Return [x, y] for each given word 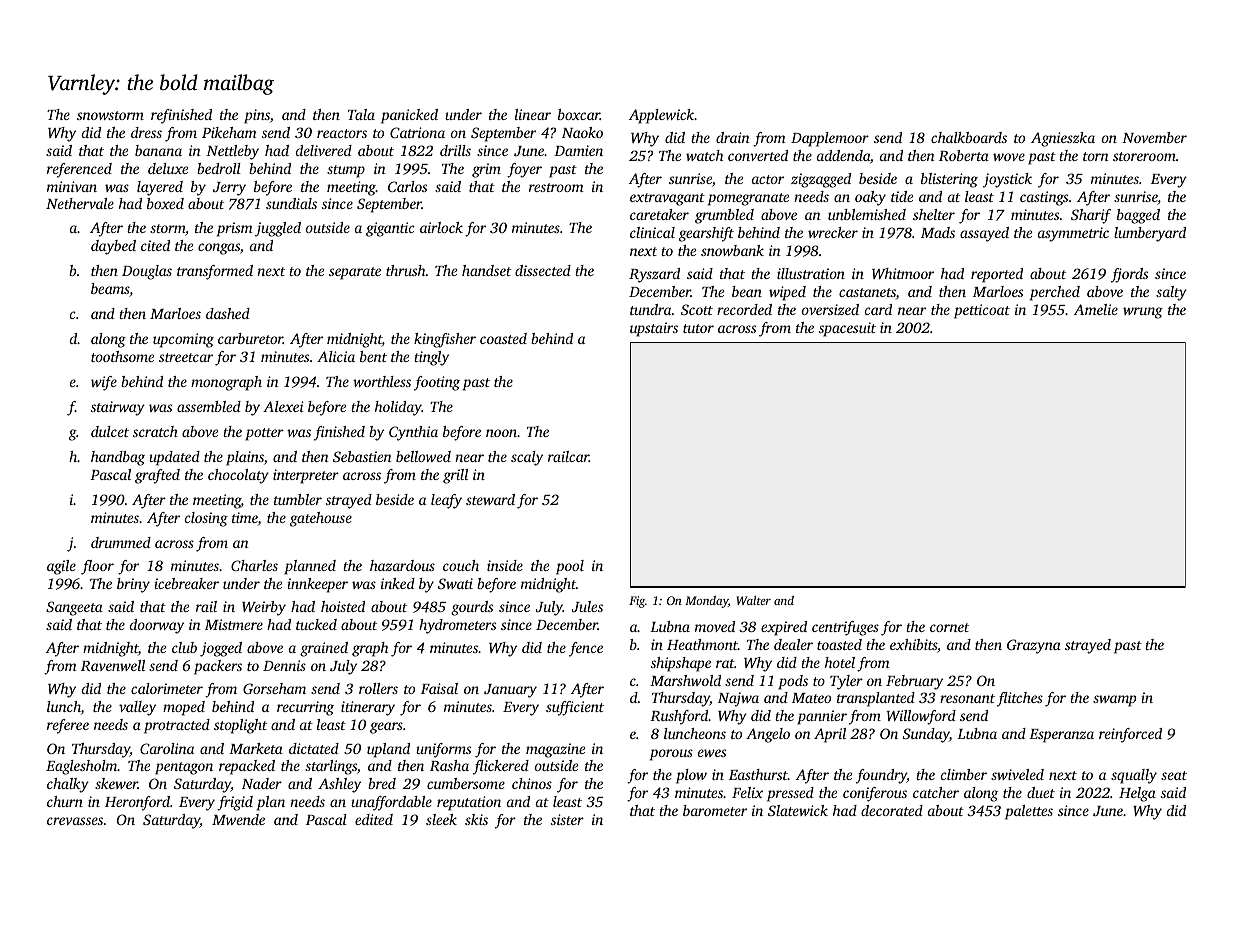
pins [257, 116]
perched [1055, 293]
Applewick [661, 116]
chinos [532, 783]
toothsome [122, 356]
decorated [892, 810]
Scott [697, 309]
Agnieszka [1063, 139]
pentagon [184, 768]
